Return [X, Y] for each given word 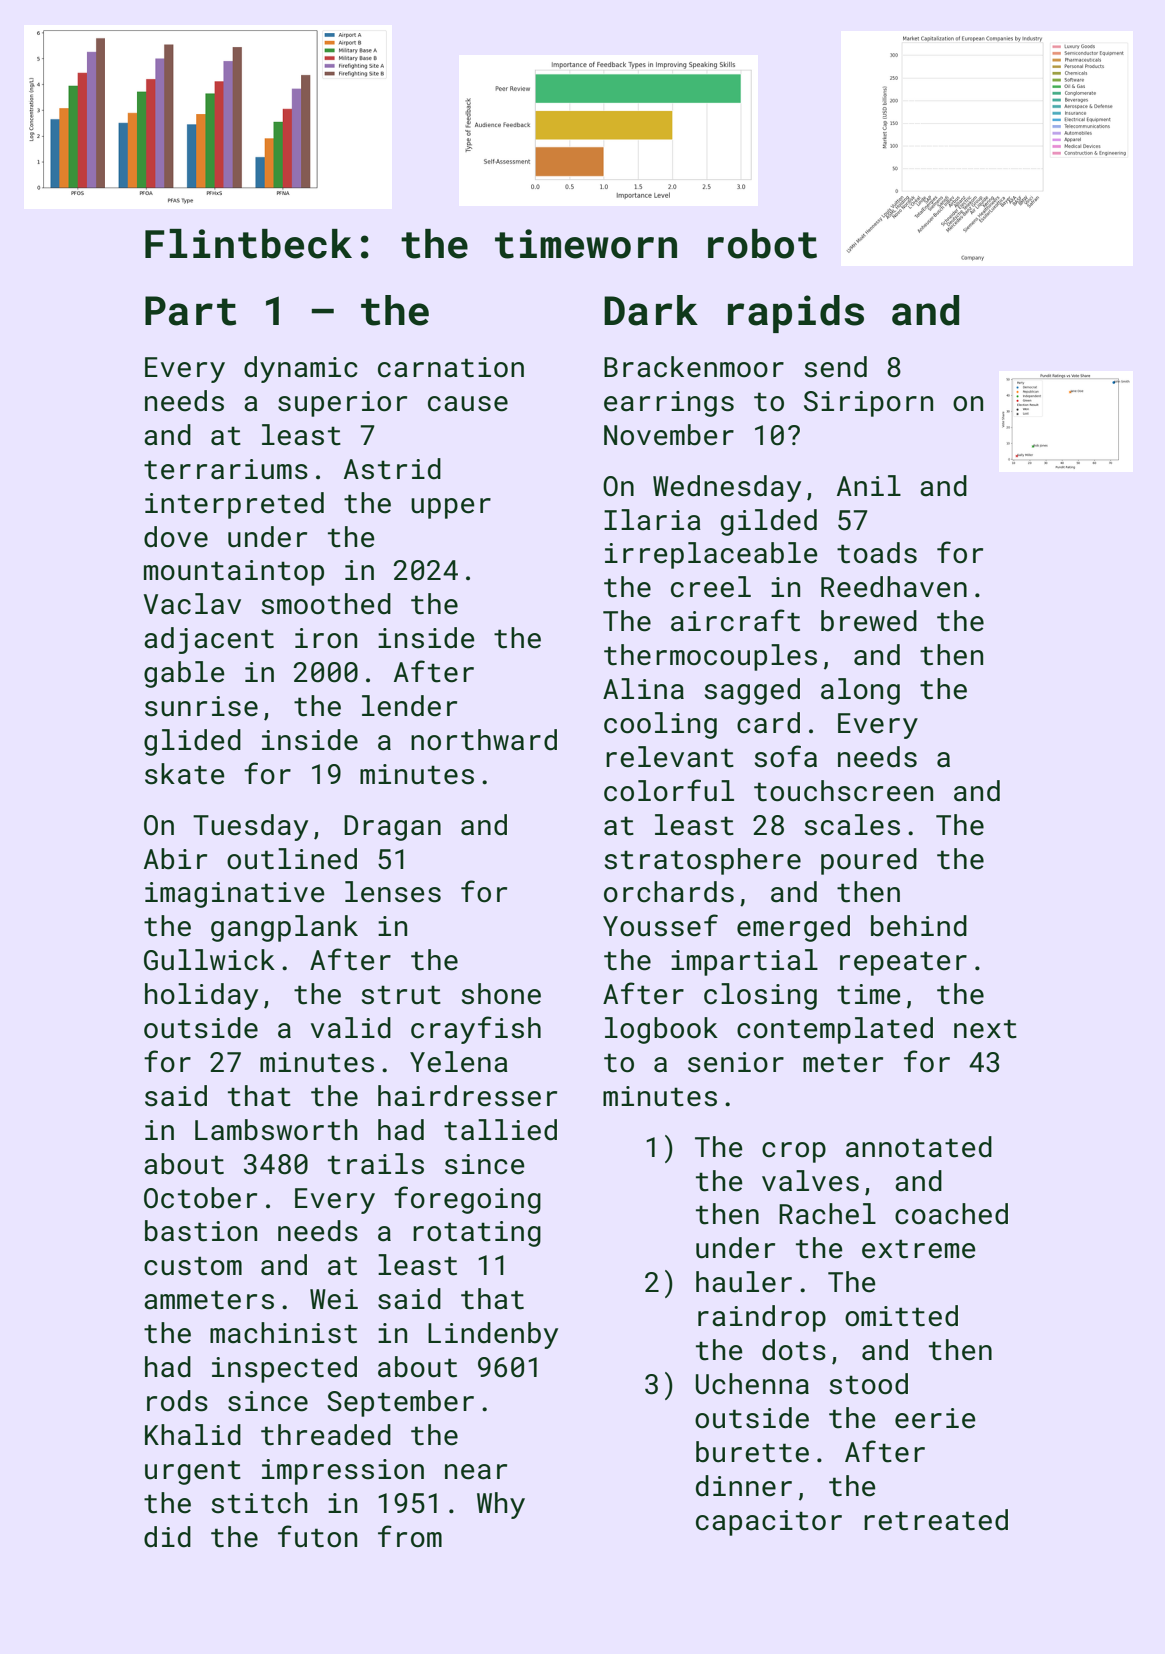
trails [376, 1164]
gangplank [284, 928]
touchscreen [843, 791]
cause [468, 404]
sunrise [201, 706]
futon [317, 1536]
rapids [796, 314]
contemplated [835, 1030]
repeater [903, 963]
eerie [935, 1418]
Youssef [660, 925]
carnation [451, 367]
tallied [500, 1130]
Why [501, 1505]
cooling [660, 725]
